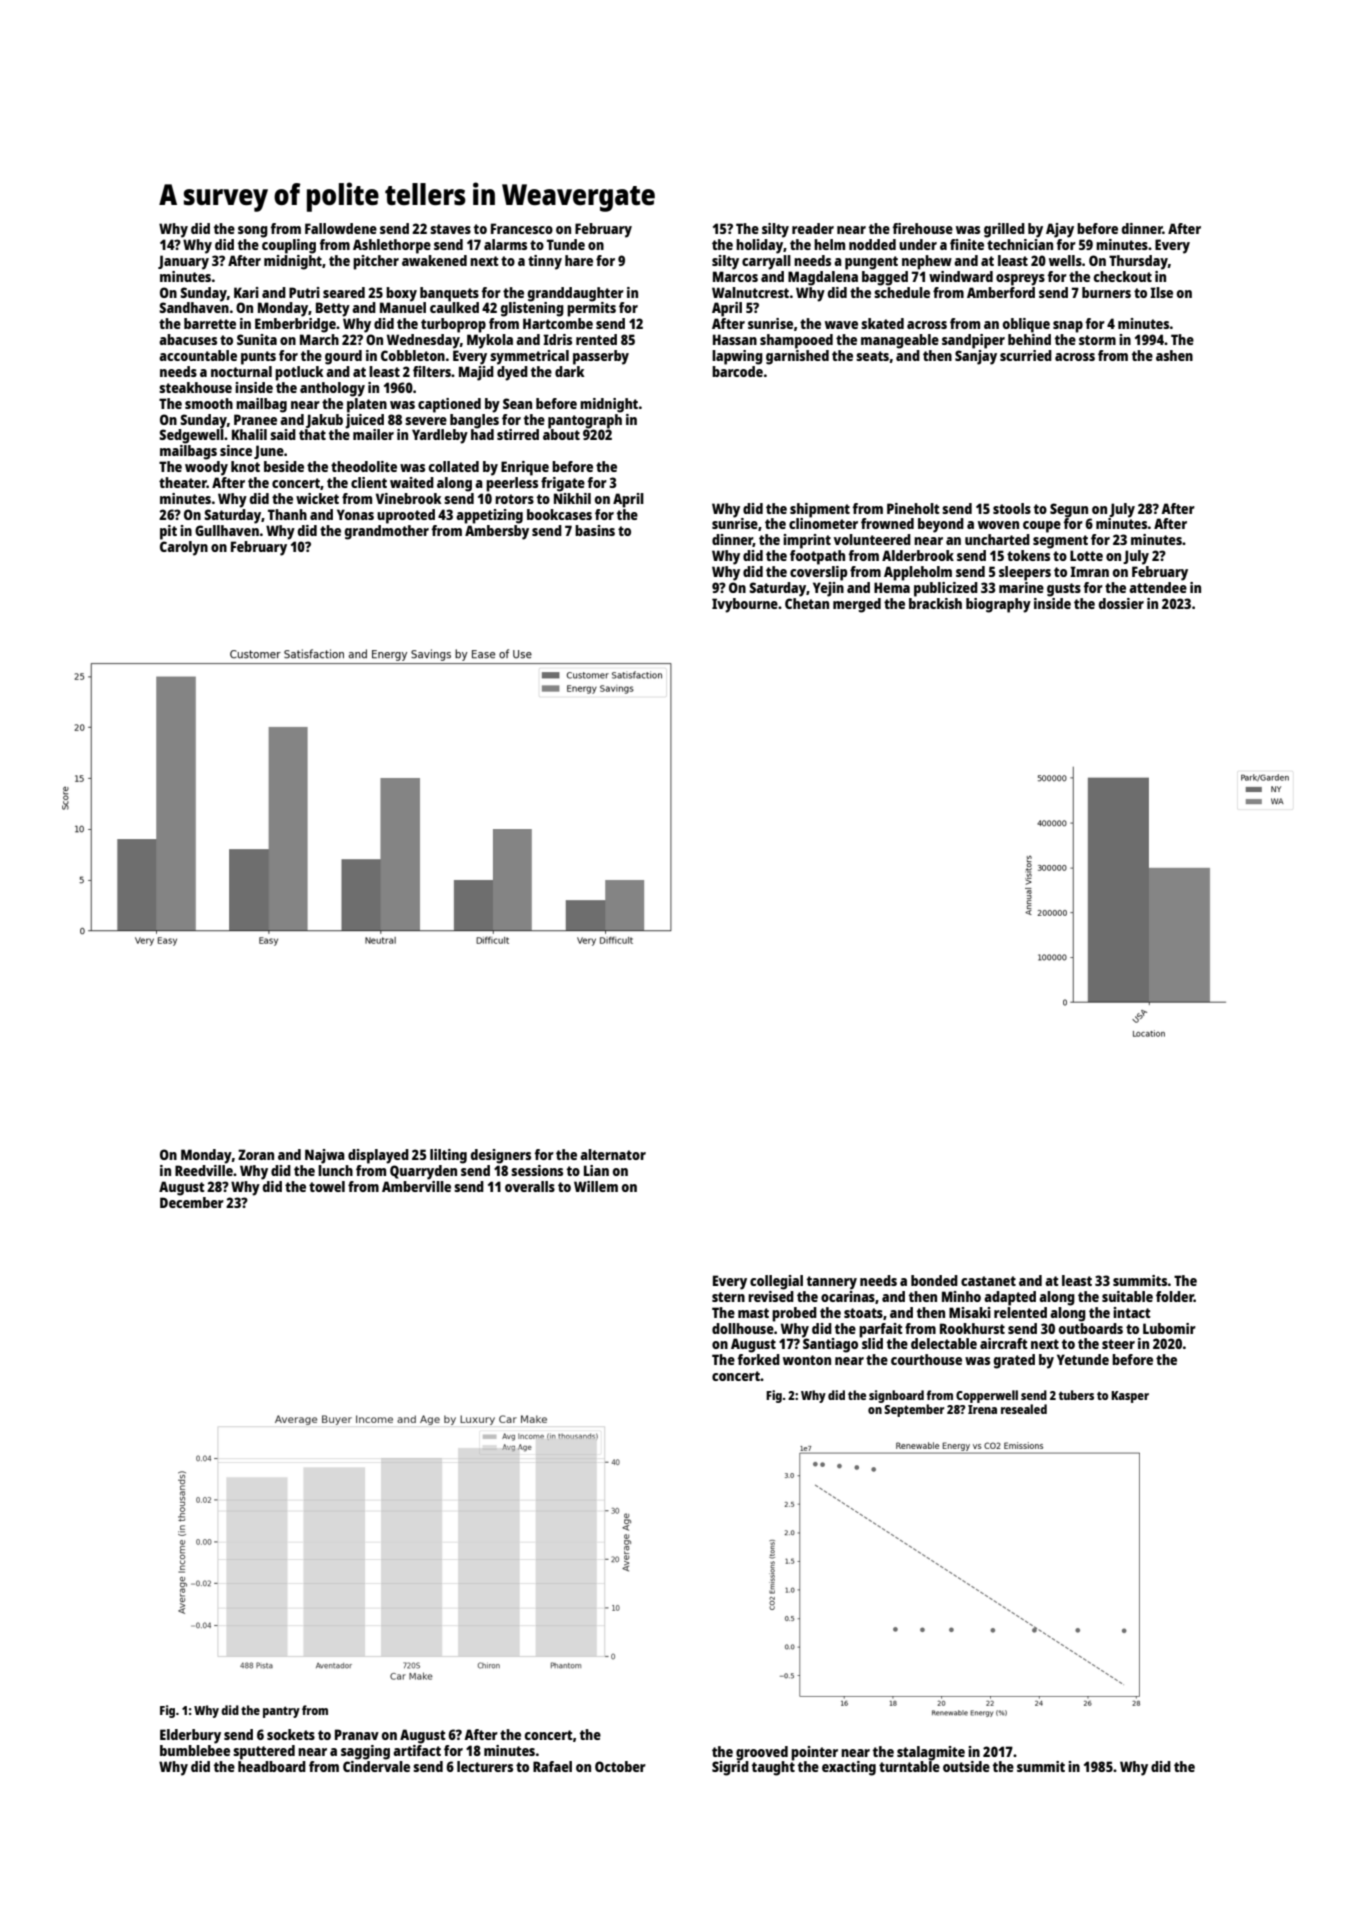 Image resolution: width=1363 pixels, height=1927 pixels. Describe the element at coordinates (935, 603) in the image. I see `brackish` at that location.
